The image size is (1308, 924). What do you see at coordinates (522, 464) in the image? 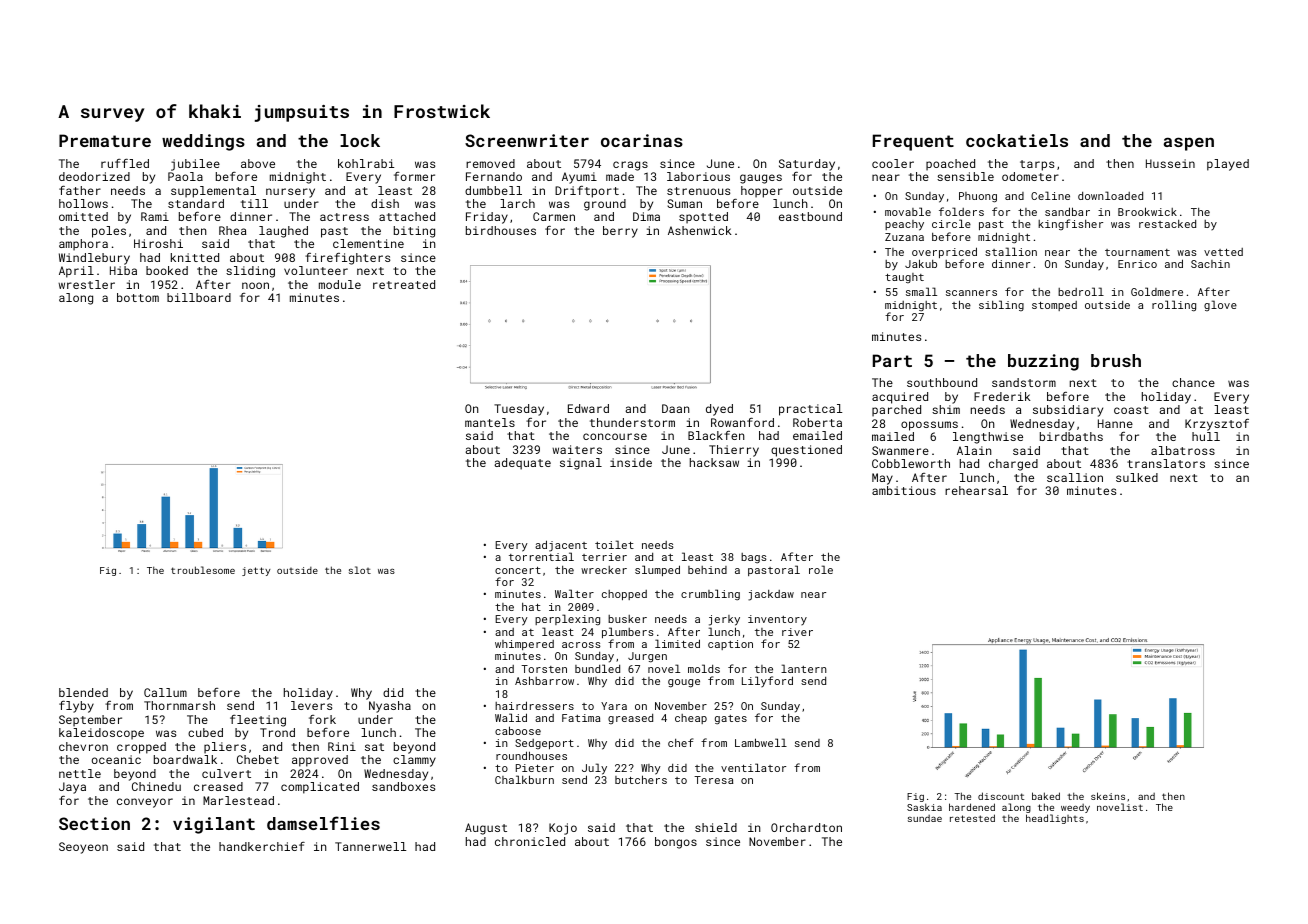
I see `adequate` at bounding box center [522, 464].
